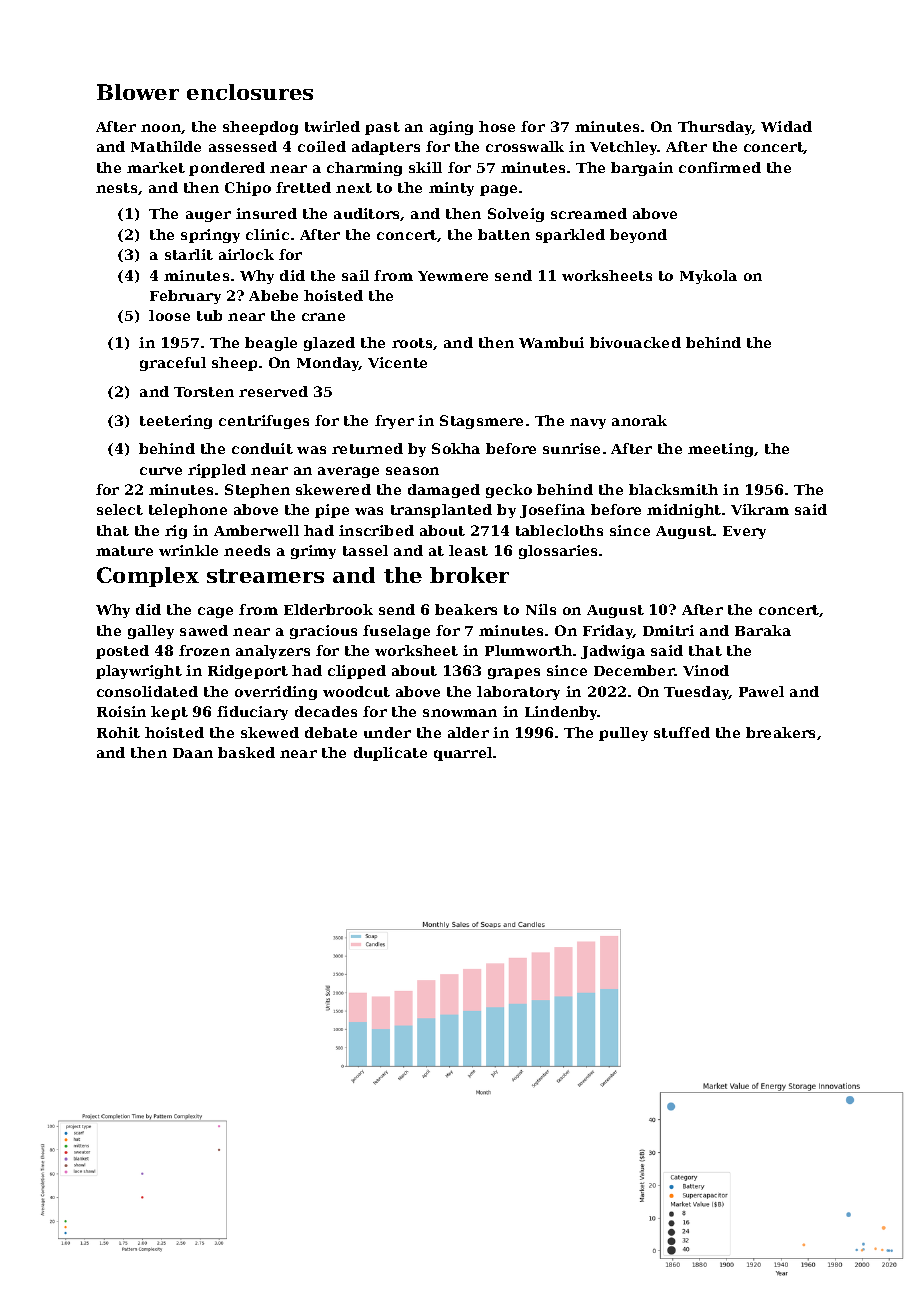 This page has width=924, height=1308. I want to click on graceful, so click(173, 364).
